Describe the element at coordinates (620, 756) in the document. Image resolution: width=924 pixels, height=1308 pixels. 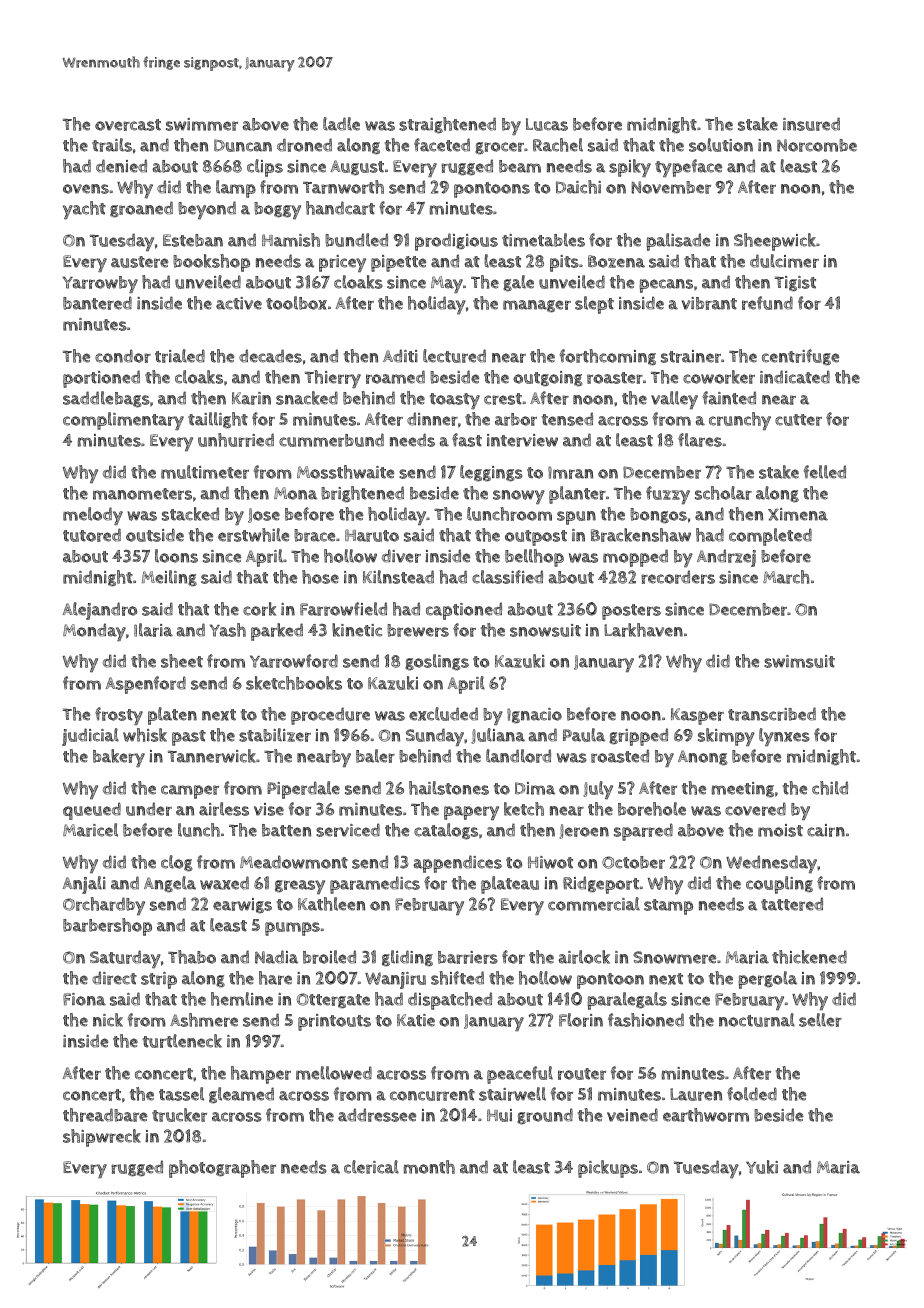
I see `roasted` at that location.
